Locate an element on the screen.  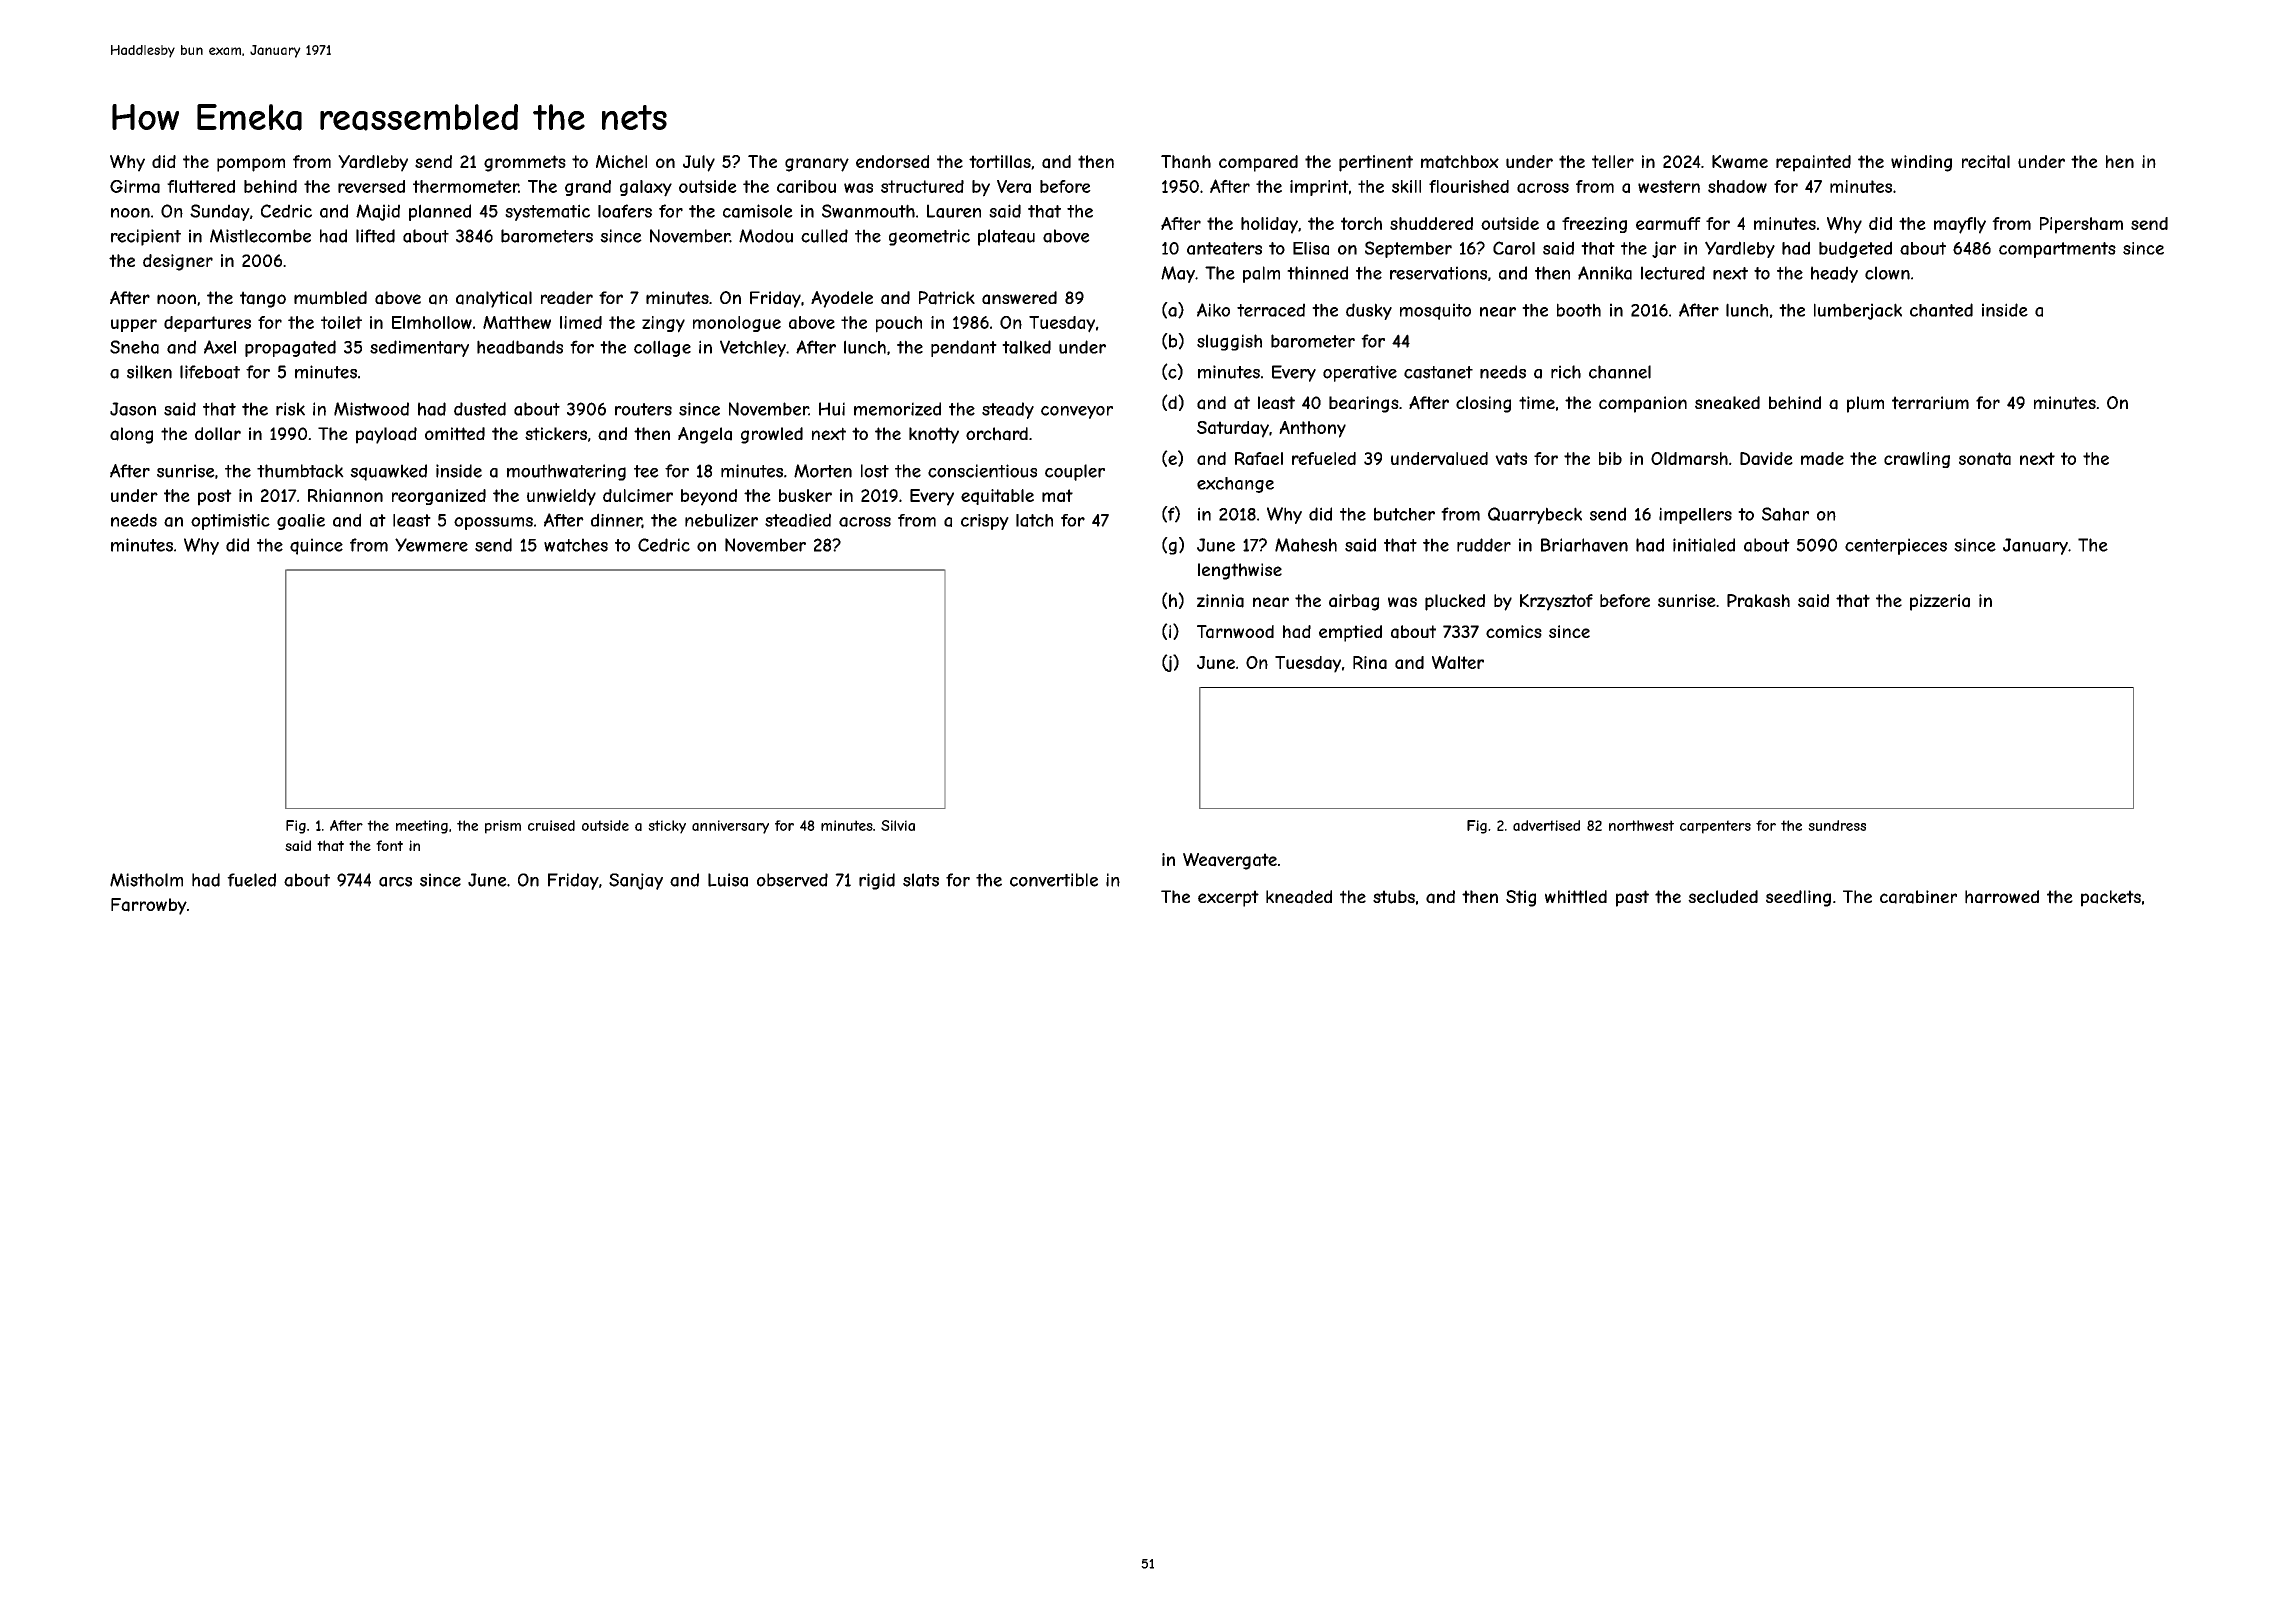
sundress is located at coordinates (1837, 825).
